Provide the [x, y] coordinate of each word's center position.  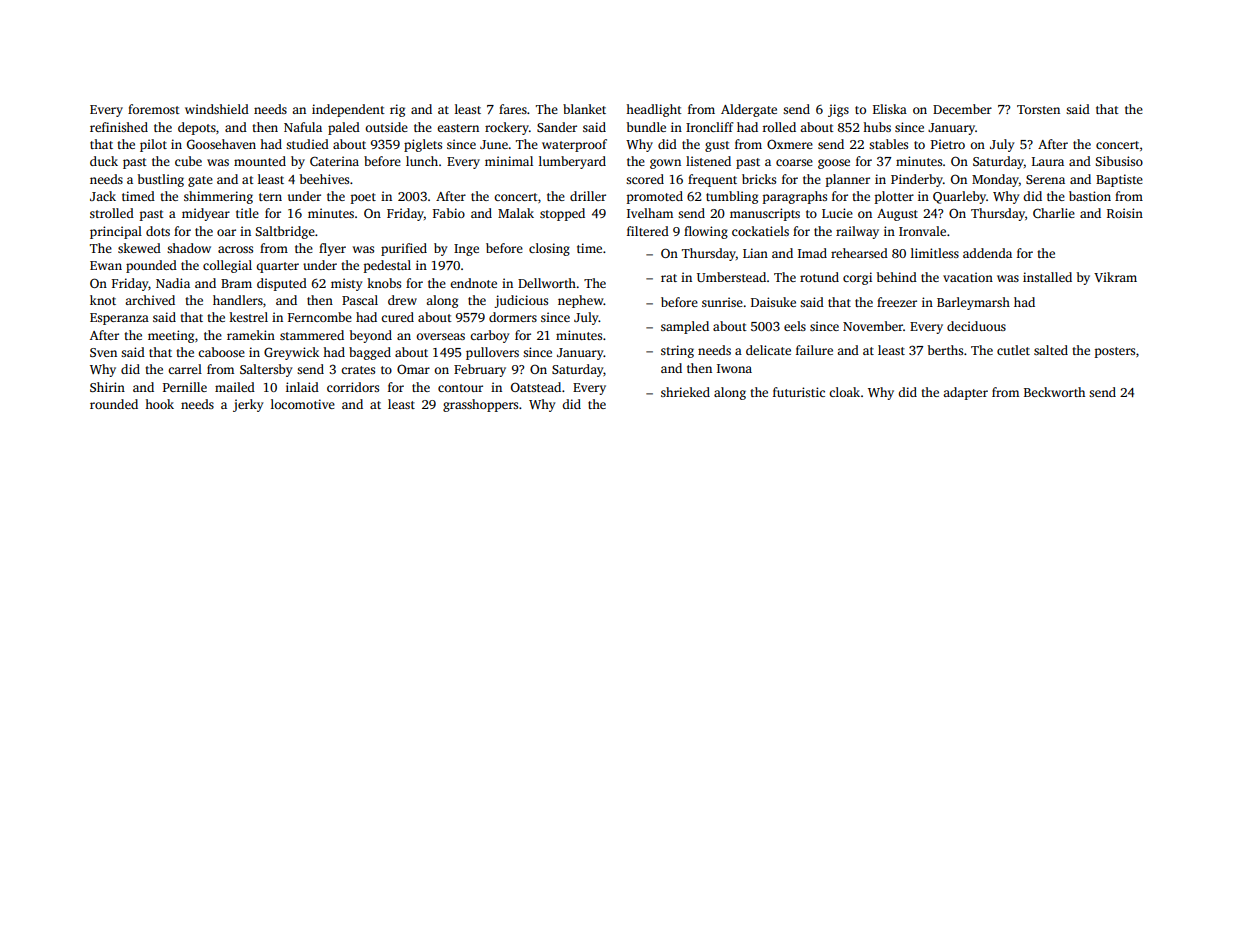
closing [549, 249]
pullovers [492, 353]
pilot [153, 145]
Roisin [1125, 213]
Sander [557, 127]
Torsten [1038, 109]
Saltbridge [285, 232]
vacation [968, 277]
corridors [353, 387]
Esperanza [119, 319]
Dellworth [547, 283]
